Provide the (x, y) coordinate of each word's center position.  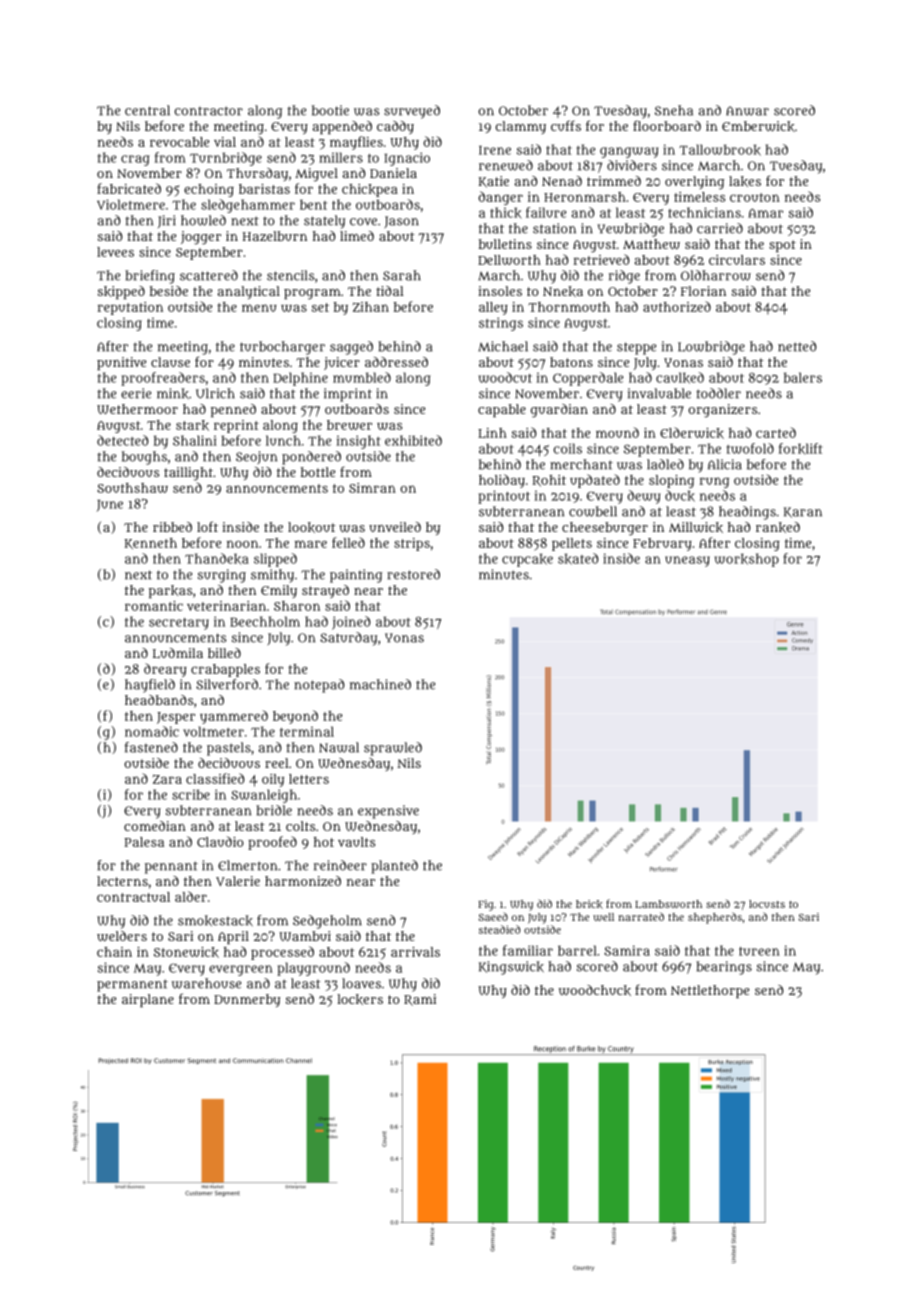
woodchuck (595, 990)
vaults (356, 842)
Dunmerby (247, 1000)
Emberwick (758, 126)
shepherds (715, 918)
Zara (167, 779)
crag (135, 160)
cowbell (593, 511)
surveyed (412, 112)
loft (207, 526)
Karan (803, 512)
